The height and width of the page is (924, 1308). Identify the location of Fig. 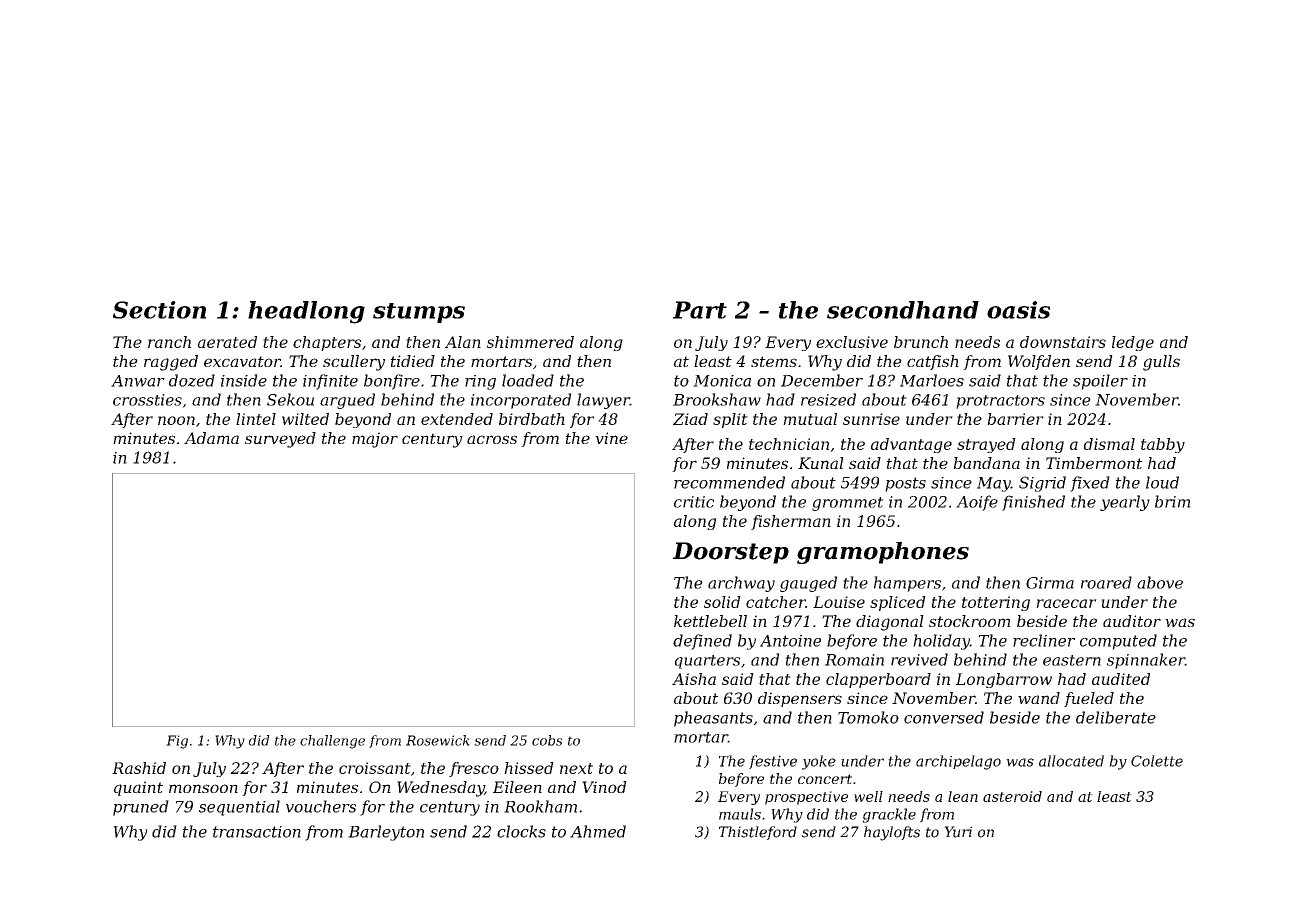
(177, 742).
